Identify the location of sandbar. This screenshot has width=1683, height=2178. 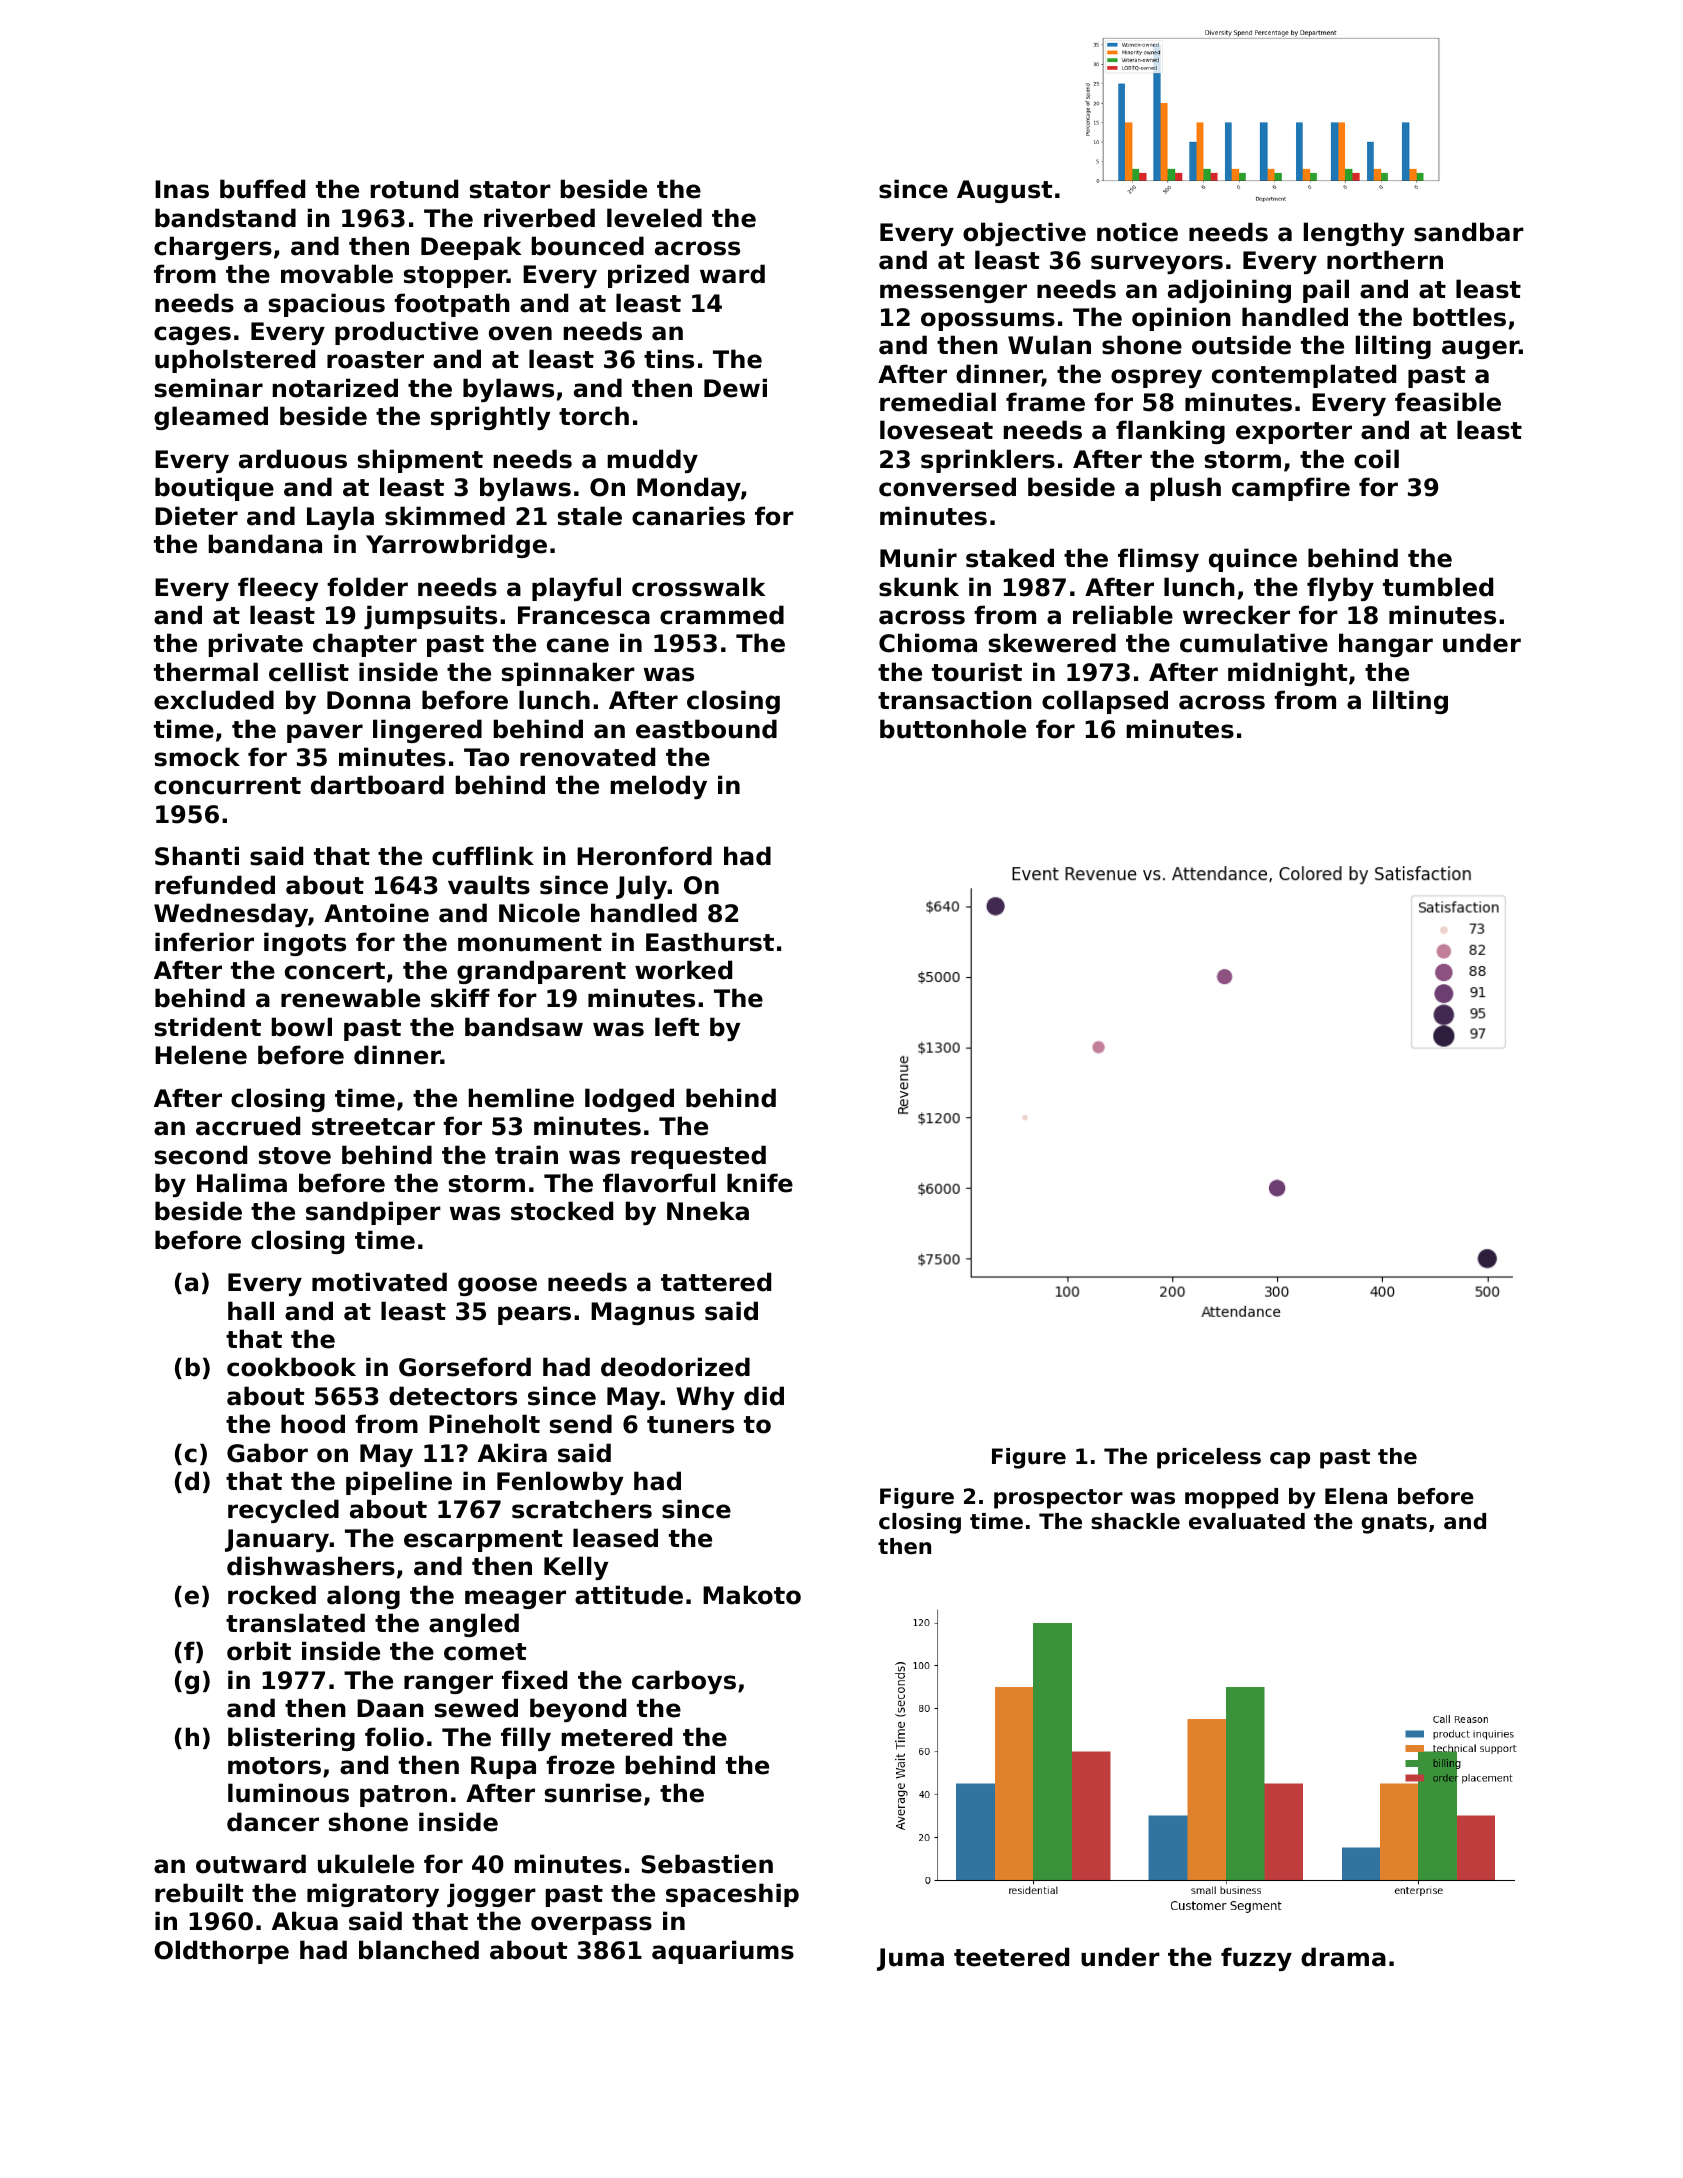
(1469, 232).
